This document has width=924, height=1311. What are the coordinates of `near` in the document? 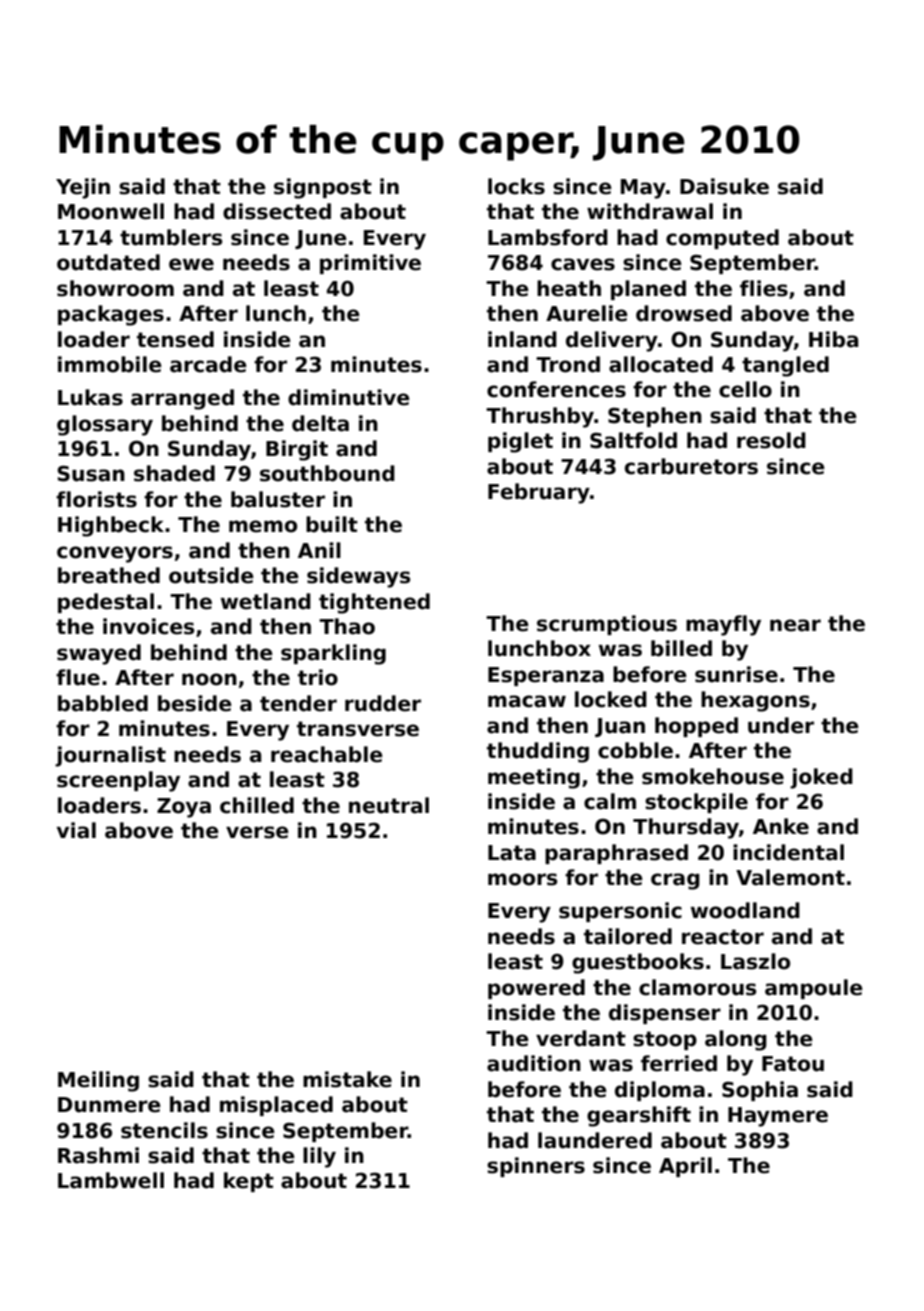 It's located at (795, 625).
